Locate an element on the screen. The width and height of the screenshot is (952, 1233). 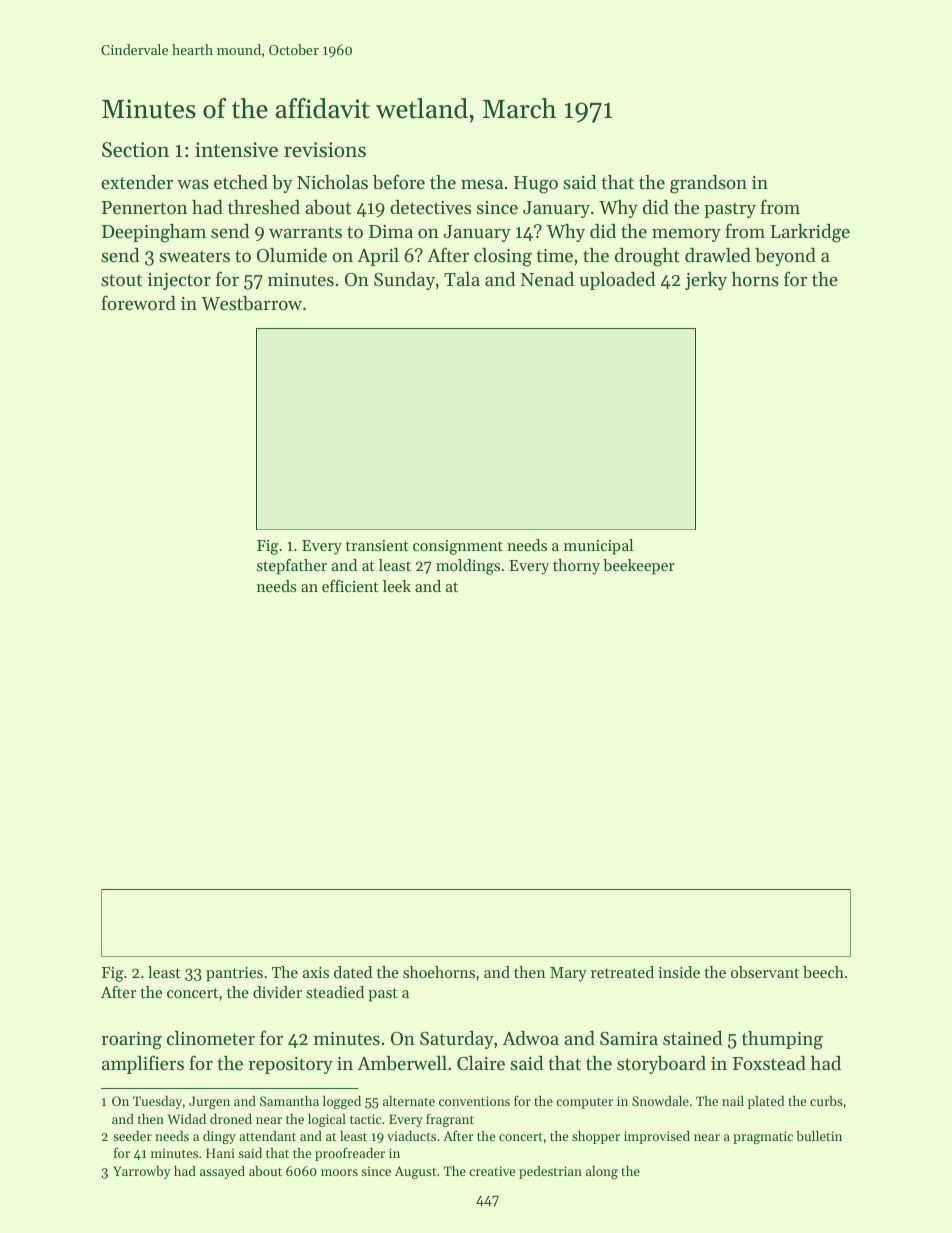
Westbarrow is located at coordinates (251, 303).
